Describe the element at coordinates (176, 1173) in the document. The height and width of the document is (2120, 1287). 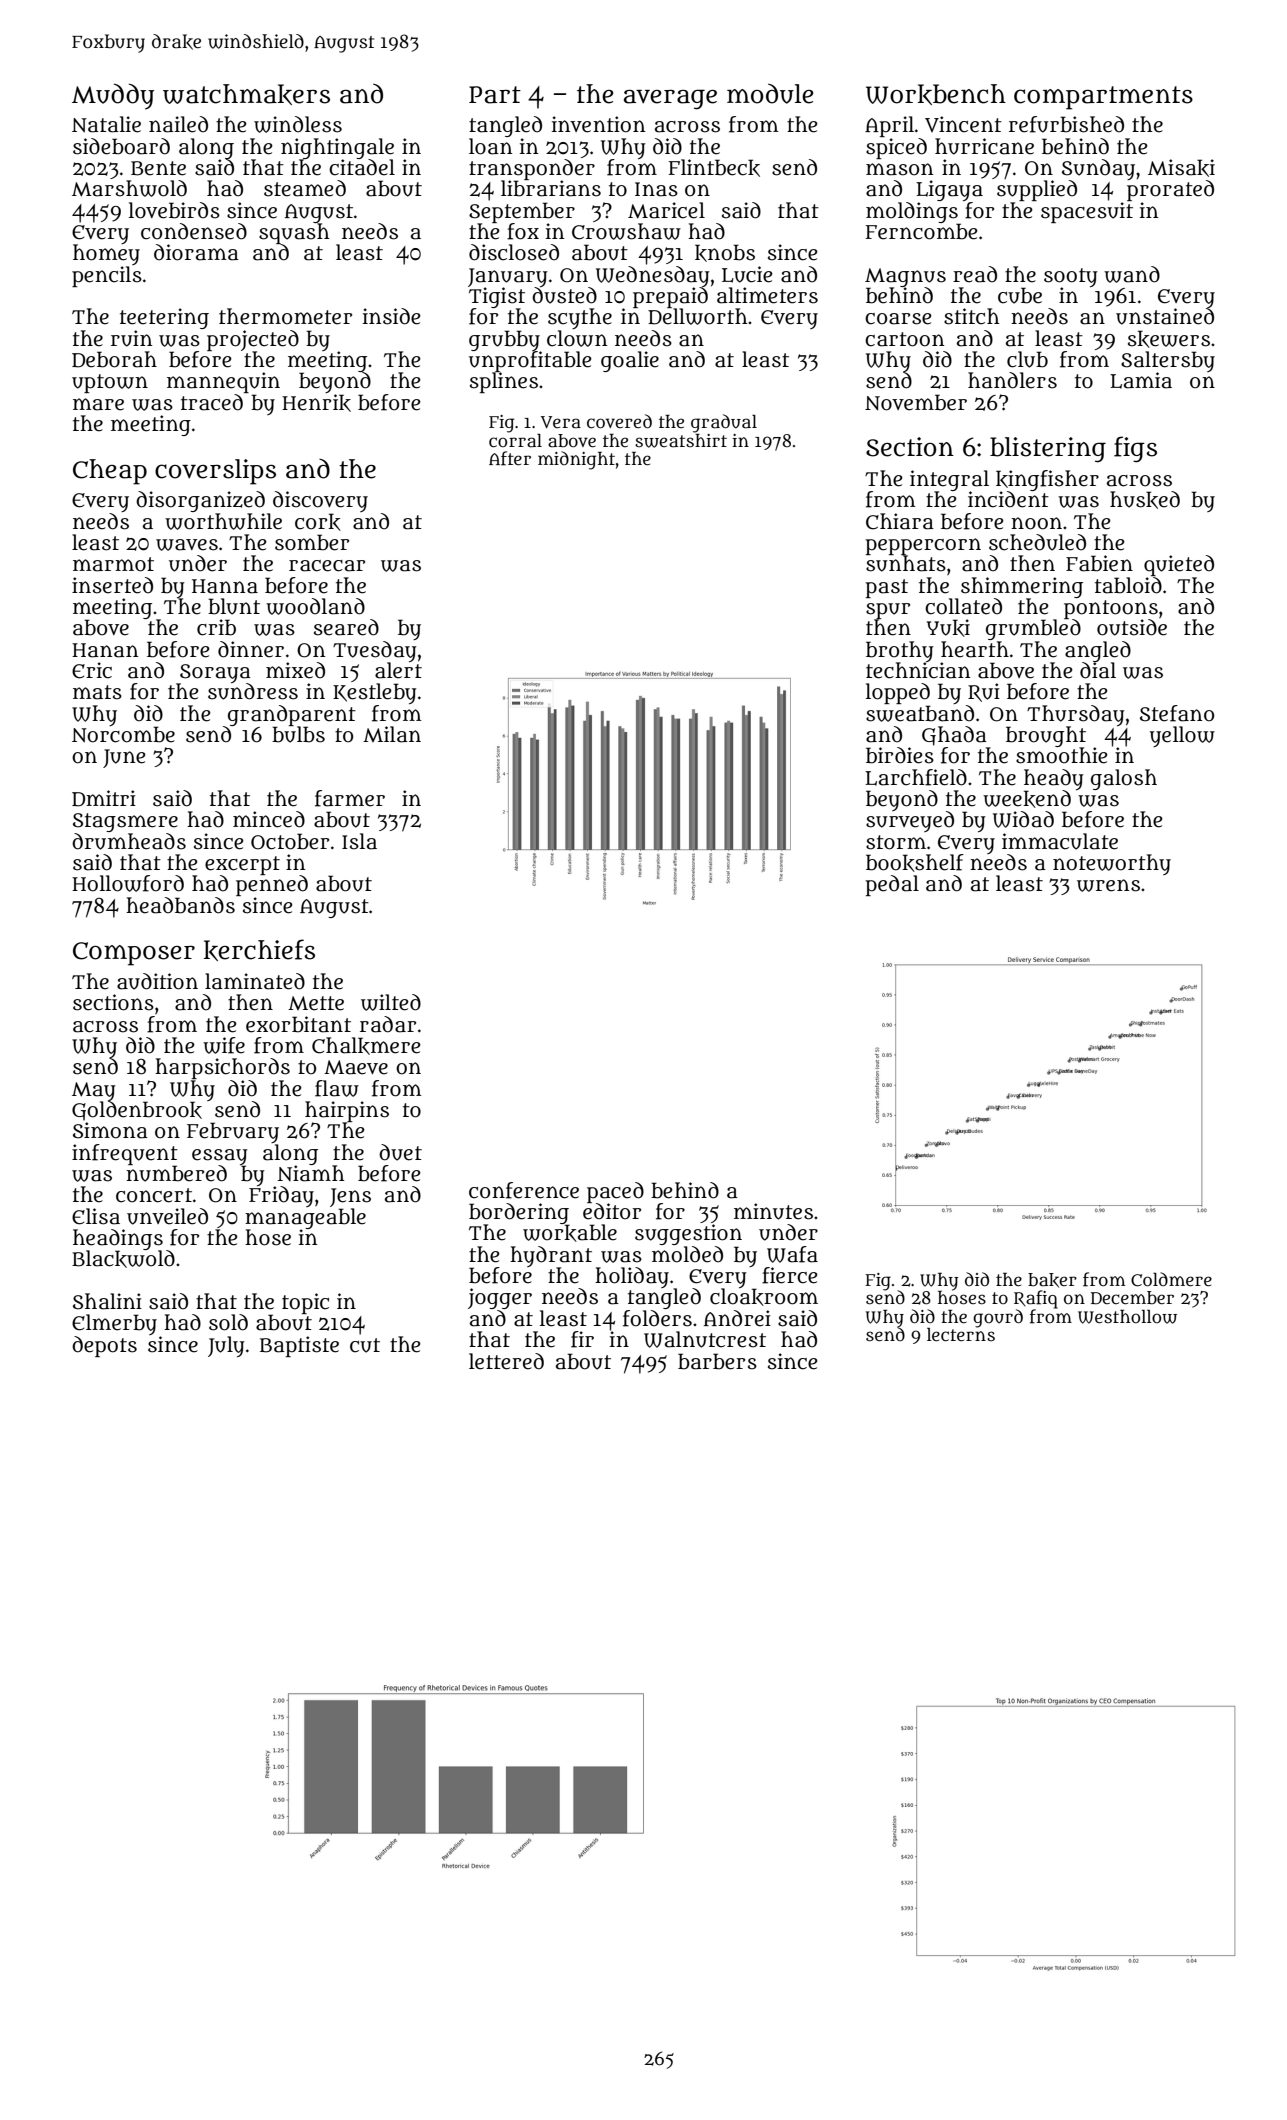
I see `numbered` at that location.
